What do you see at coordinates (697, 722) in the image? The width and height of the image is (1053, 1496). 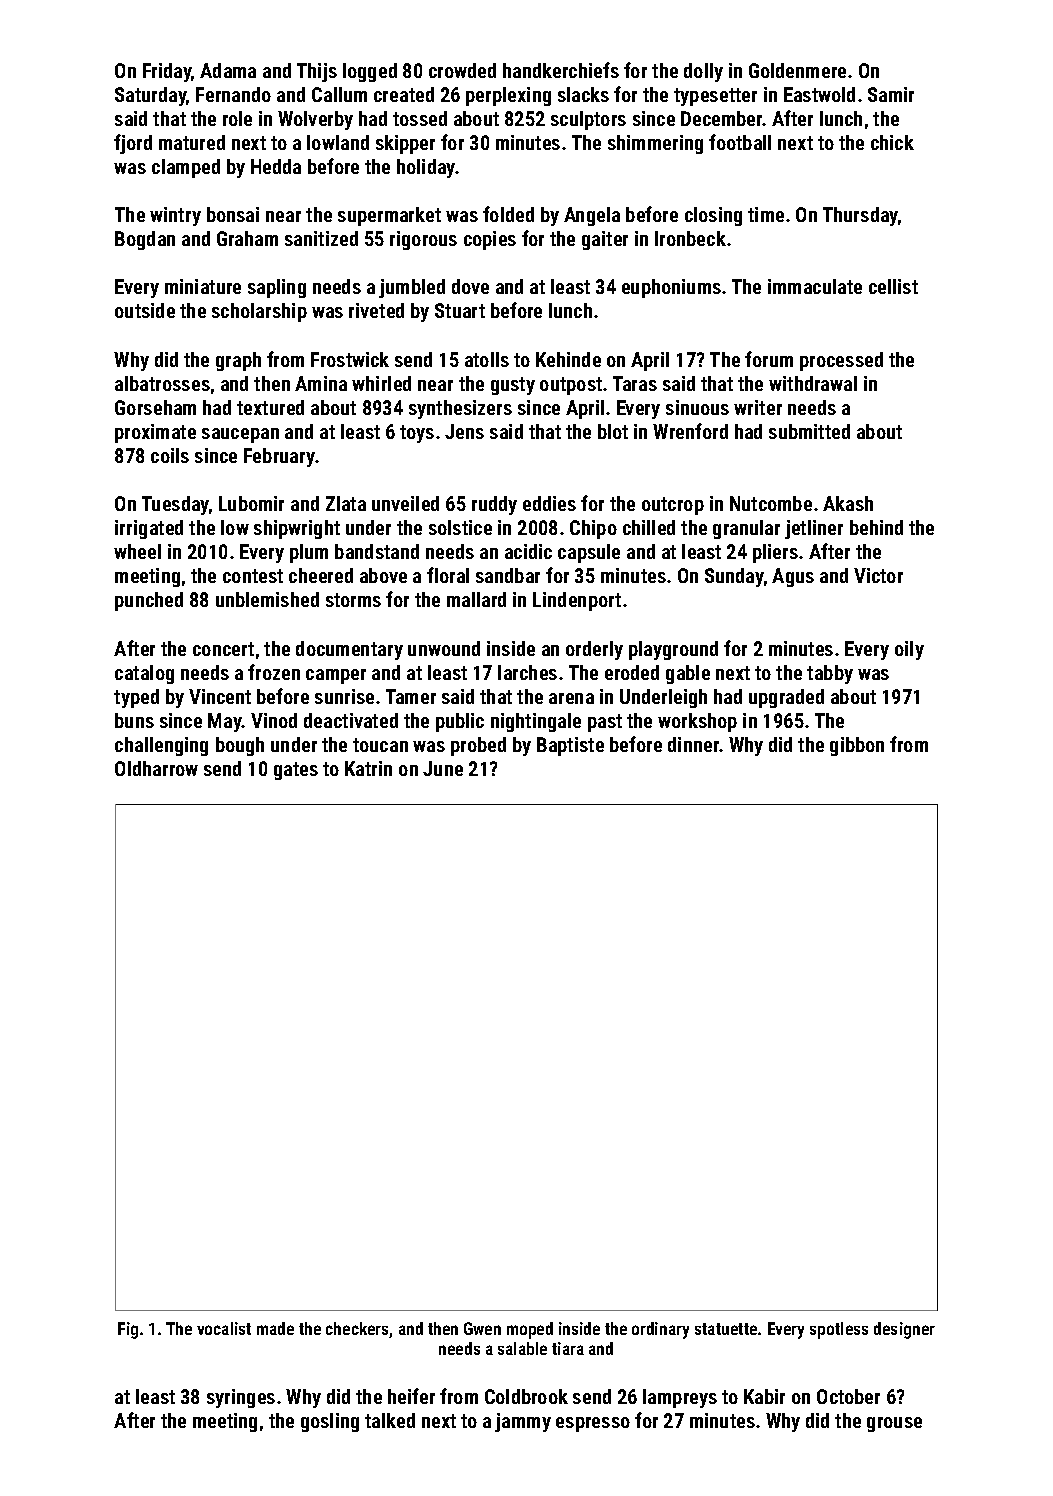 I see `workshop` at bounding box center [697, 722].
